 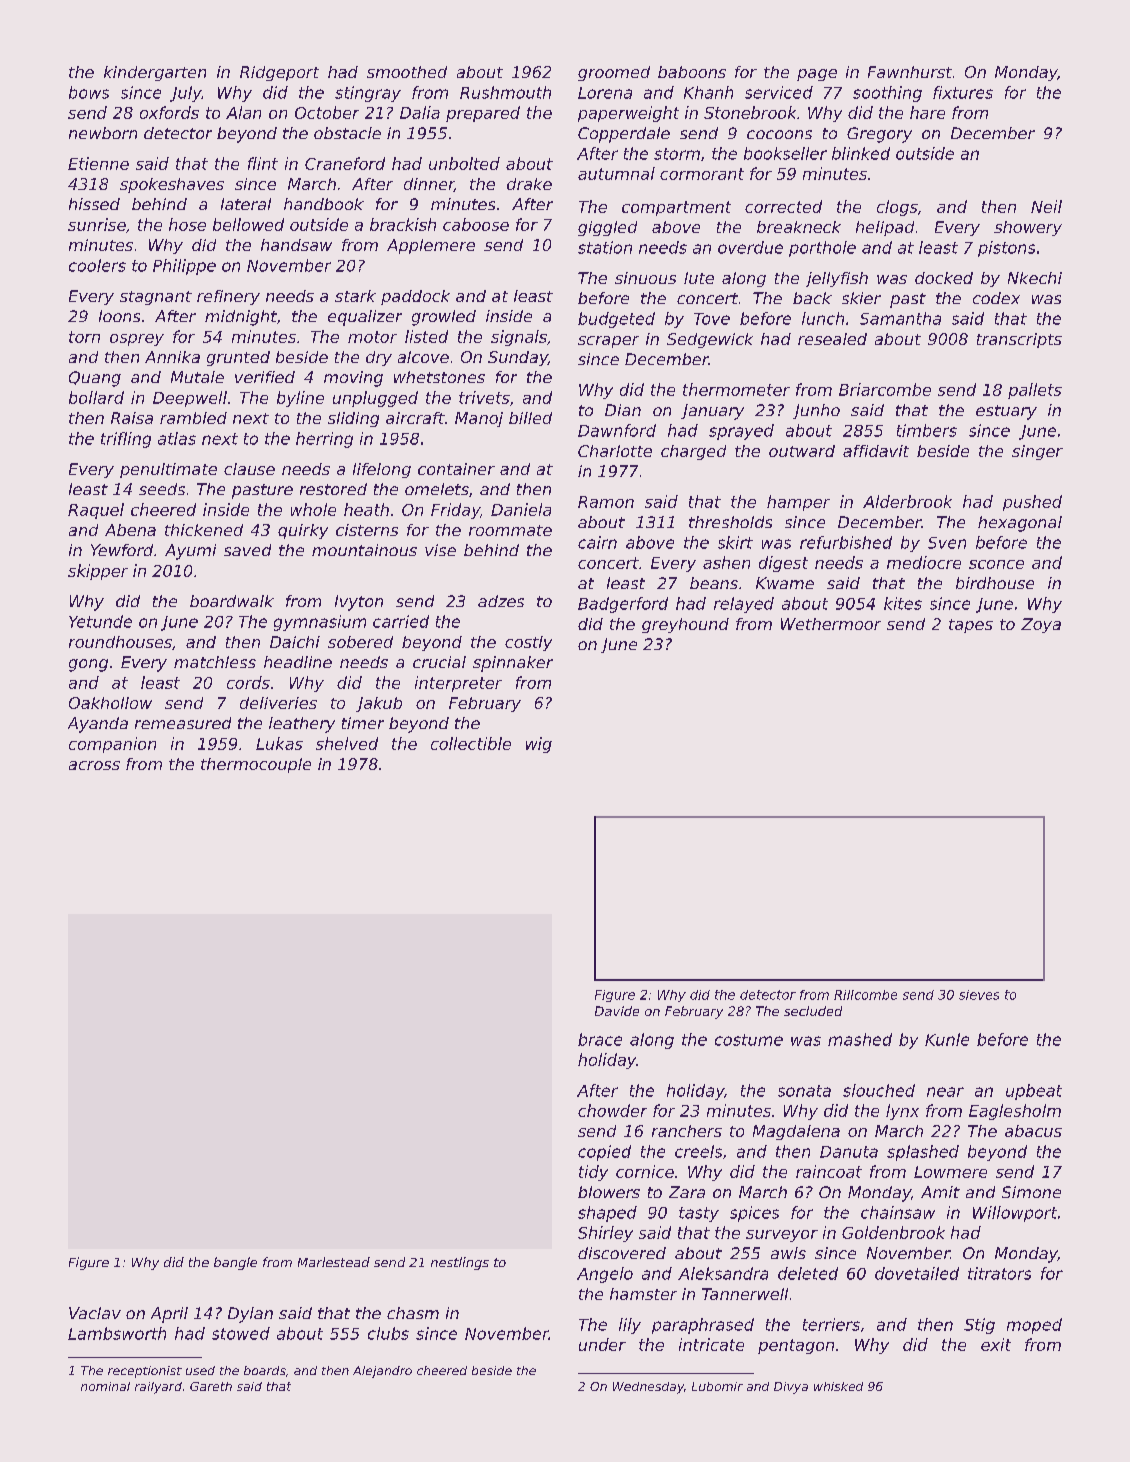 What do you see at coordinates (923, 1153) in the screenshot?
I see `splashed` at bounding box center [923, 1153].
